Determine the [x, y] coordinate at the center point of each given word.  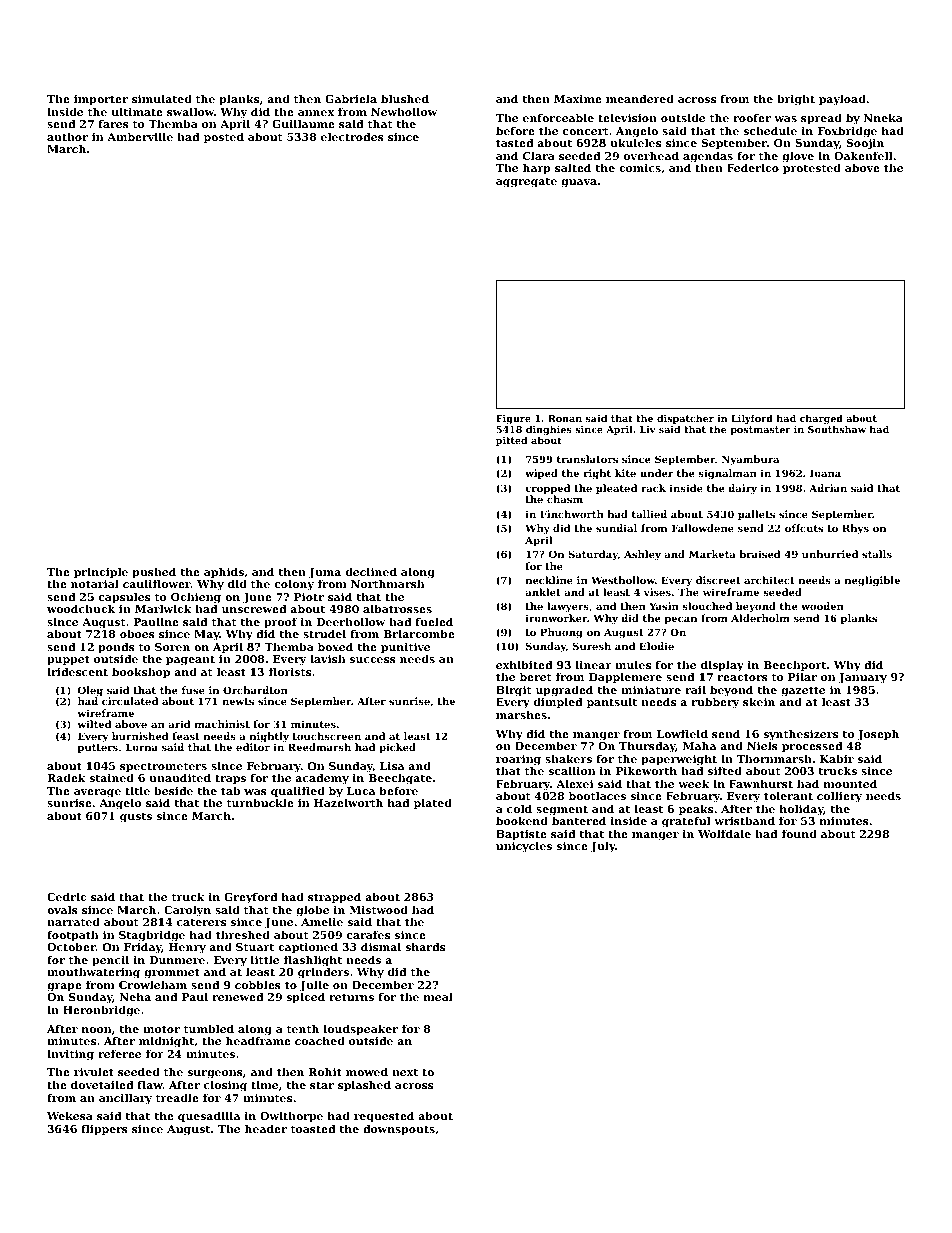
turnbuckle [260, 803]
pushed [154, 573]
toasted [313, 1128]
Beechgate [400, 779]
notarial [95, 583]
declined [371, 571]
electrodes [352, 136]
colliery [839, 797]
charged [821, 420]
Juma [325, 573]
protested [812, 169]
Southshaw [837, 429]
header [266, 1128]
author [67, 136]
